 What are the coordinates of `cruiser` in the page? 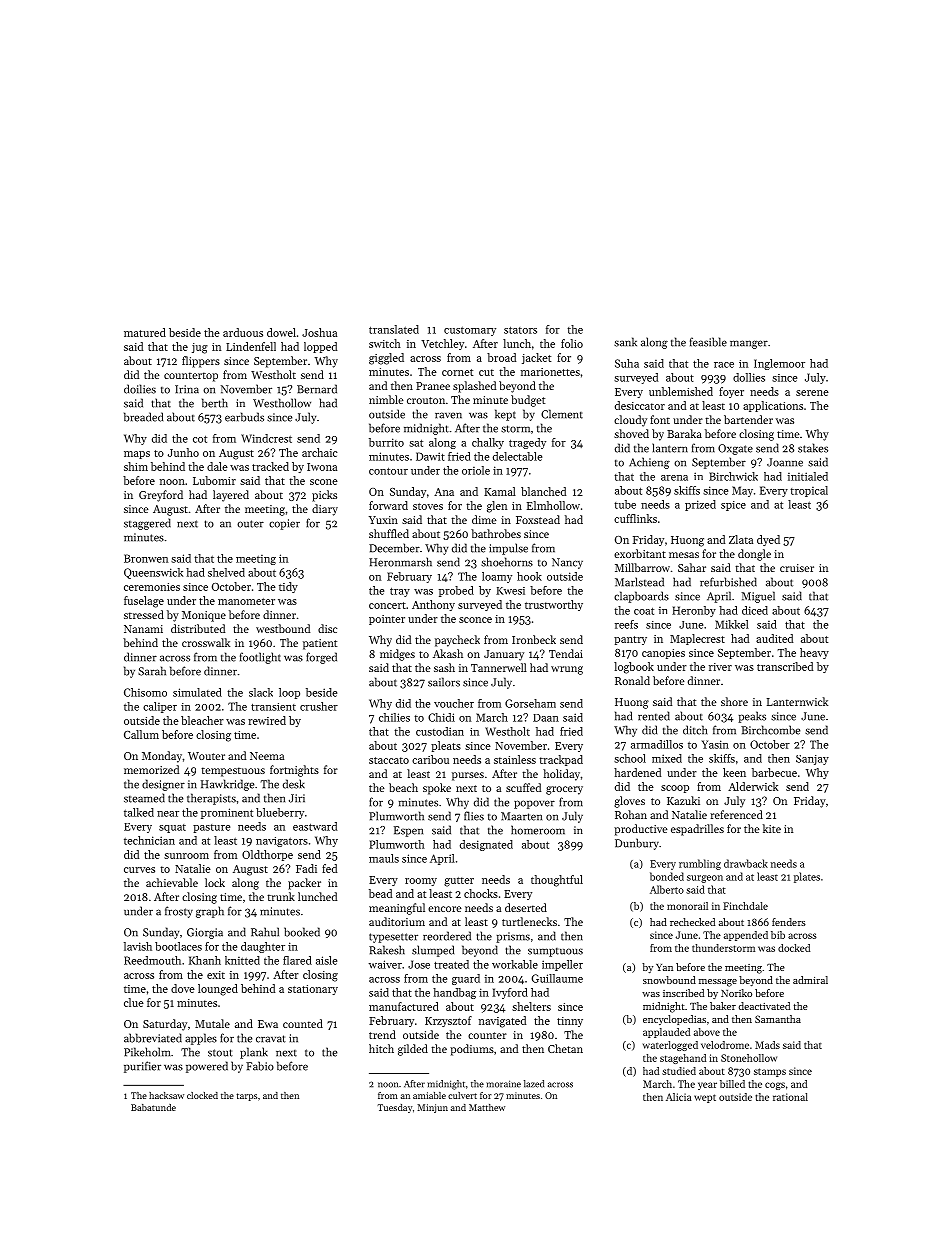 It's located at (797, 568).
